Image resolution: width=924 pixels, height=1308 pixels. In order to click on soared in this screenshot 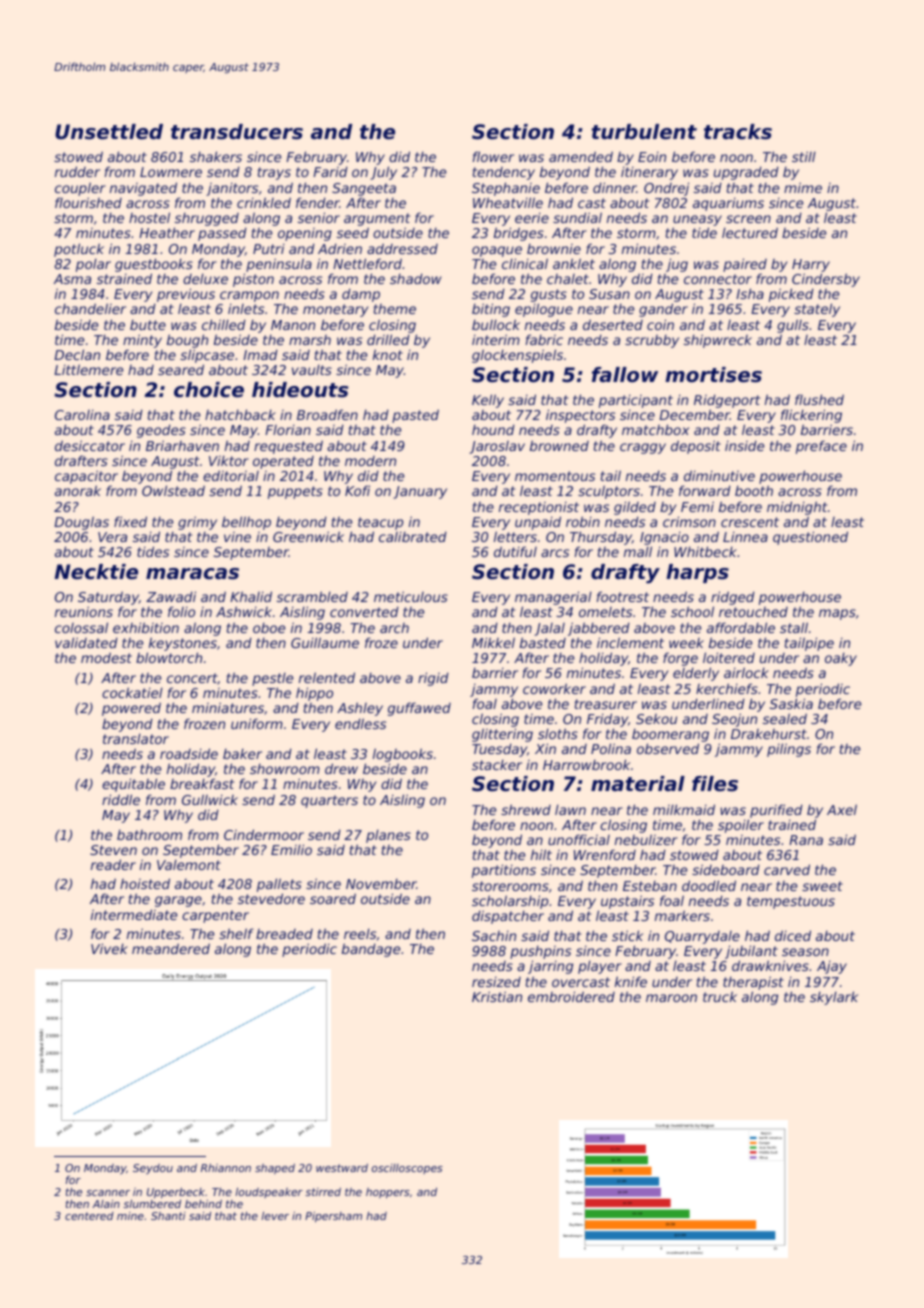, I will do `click(333, 898)`.
